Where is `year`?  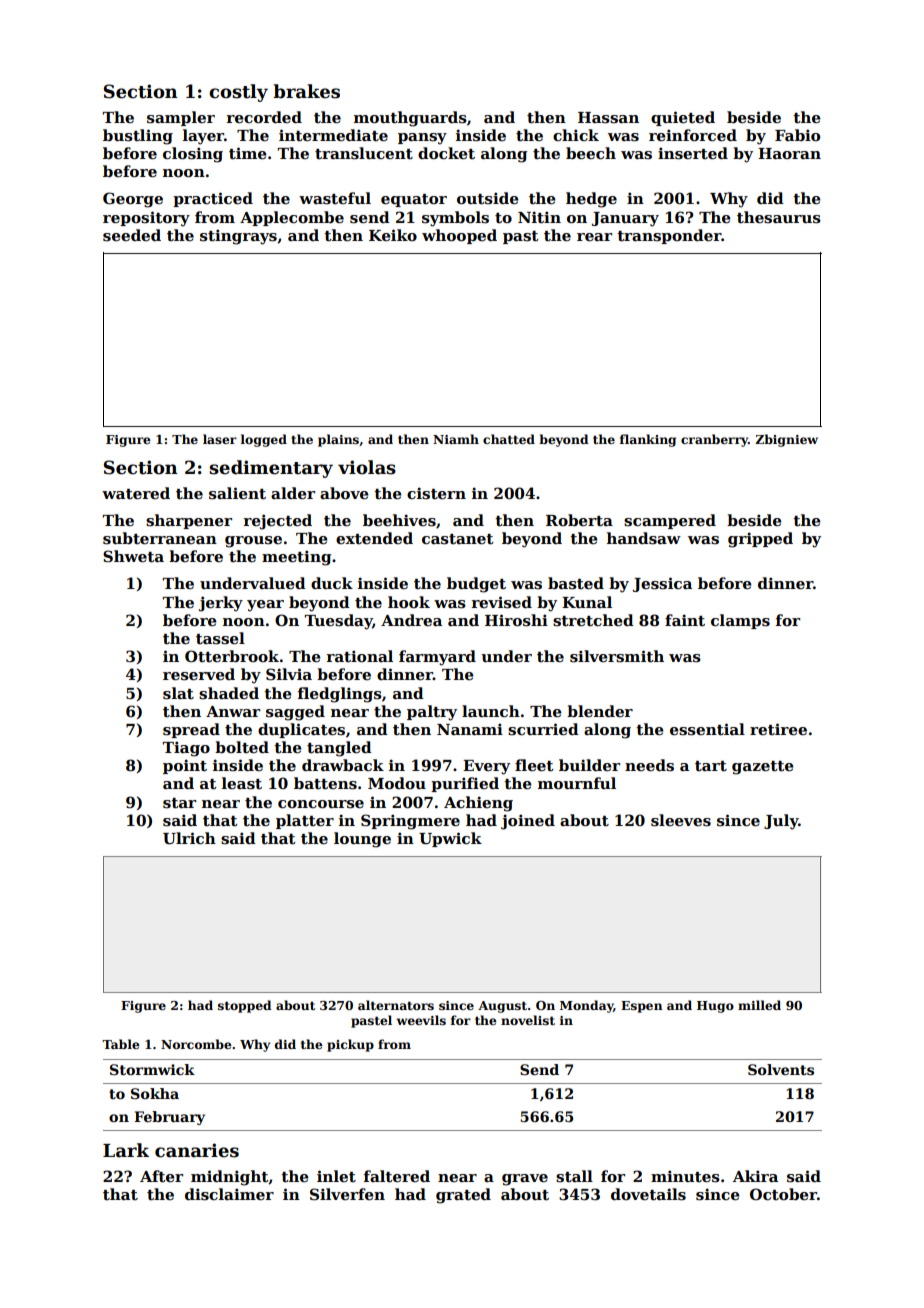 year is located at coordinates (265, 606).
